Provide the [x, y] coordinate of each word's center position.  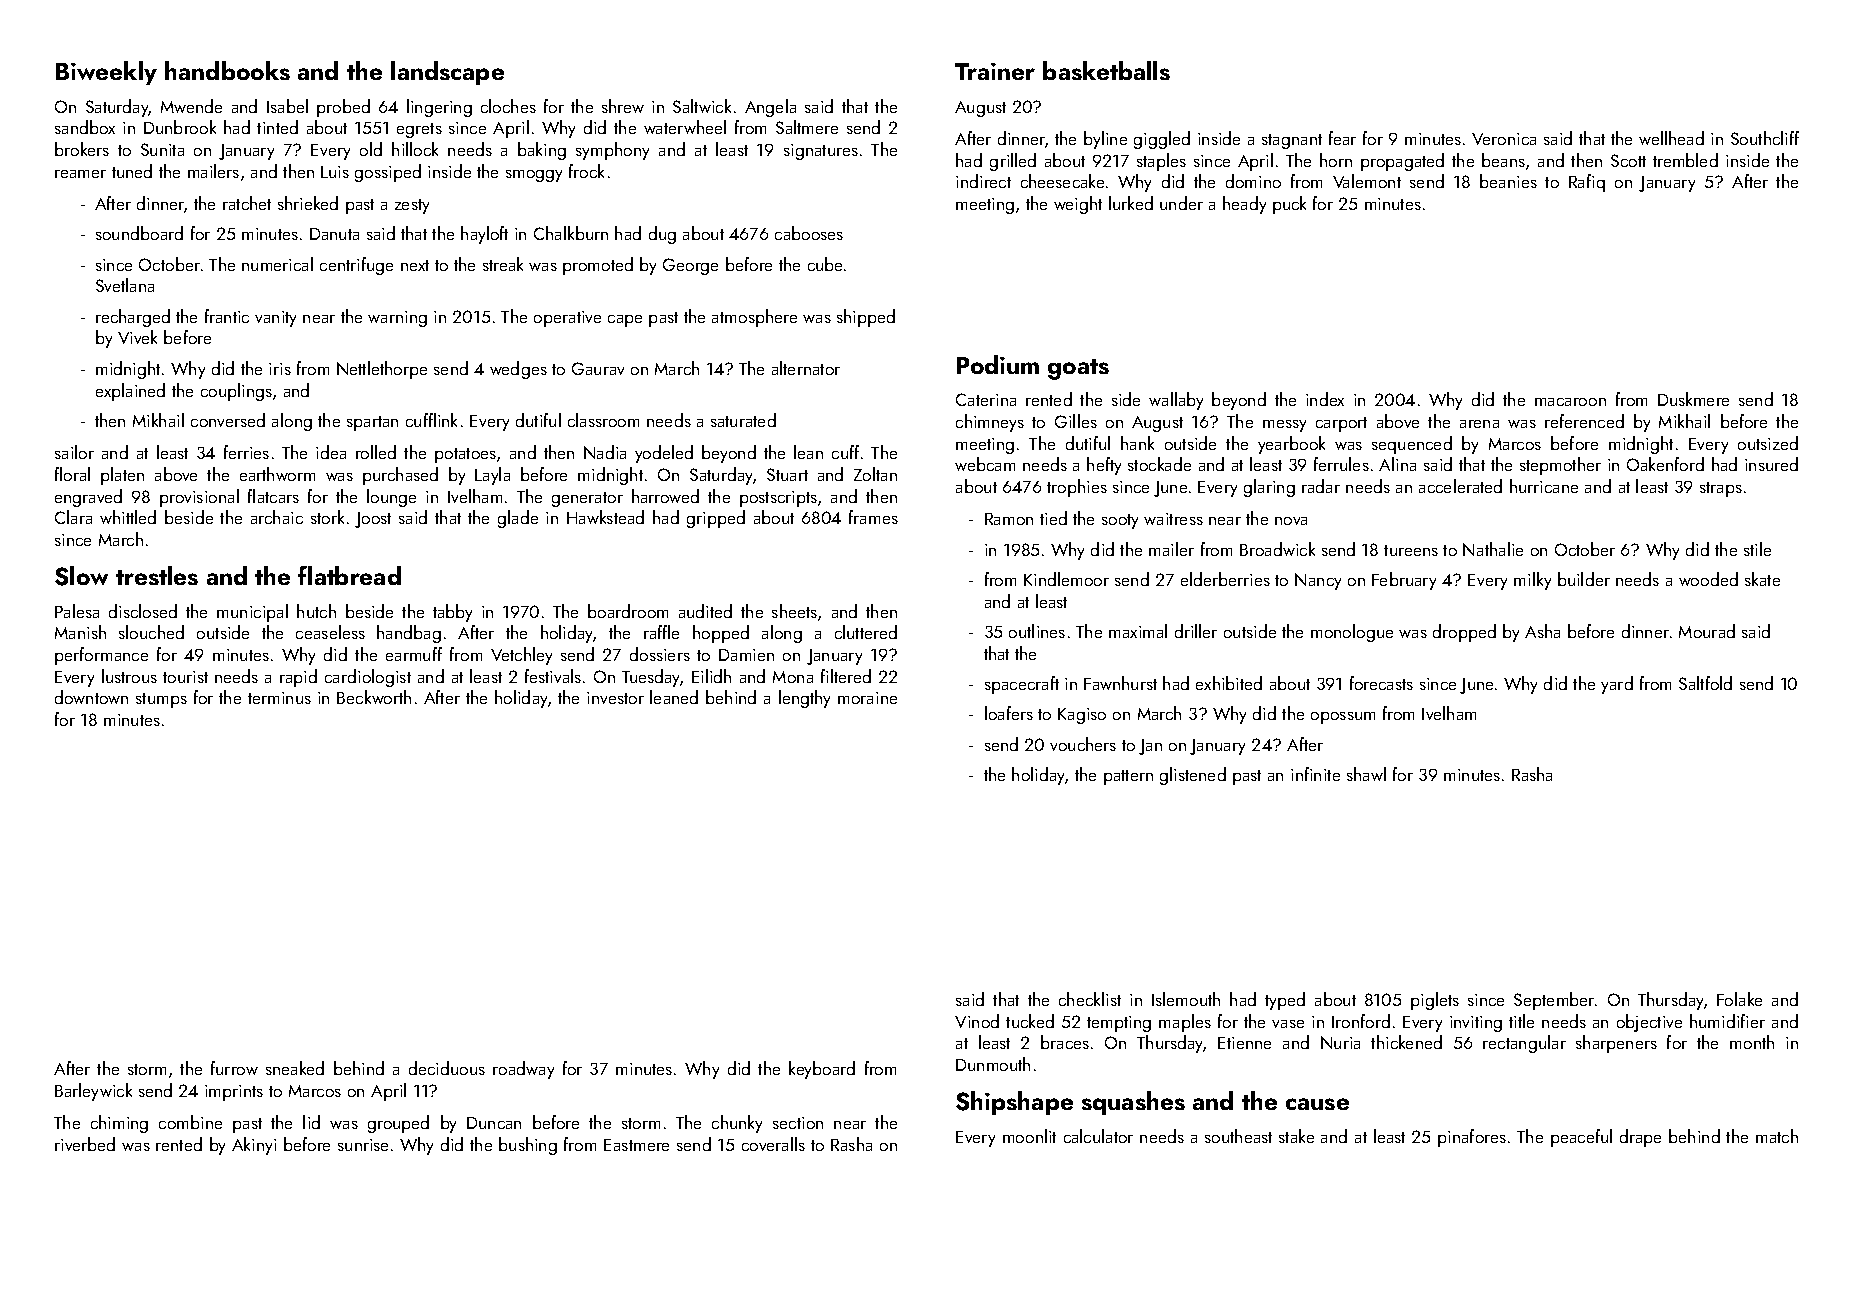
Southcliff [1765, 138]
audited [705, 611]
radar [1321, 486]
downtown [91, 697]
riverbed [85, 1144]
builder [1584, 579]
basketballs [1106, 70]
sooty [1120, 521]
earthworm [277, 474]
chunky [737, 1124]
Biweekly [106, 73]
